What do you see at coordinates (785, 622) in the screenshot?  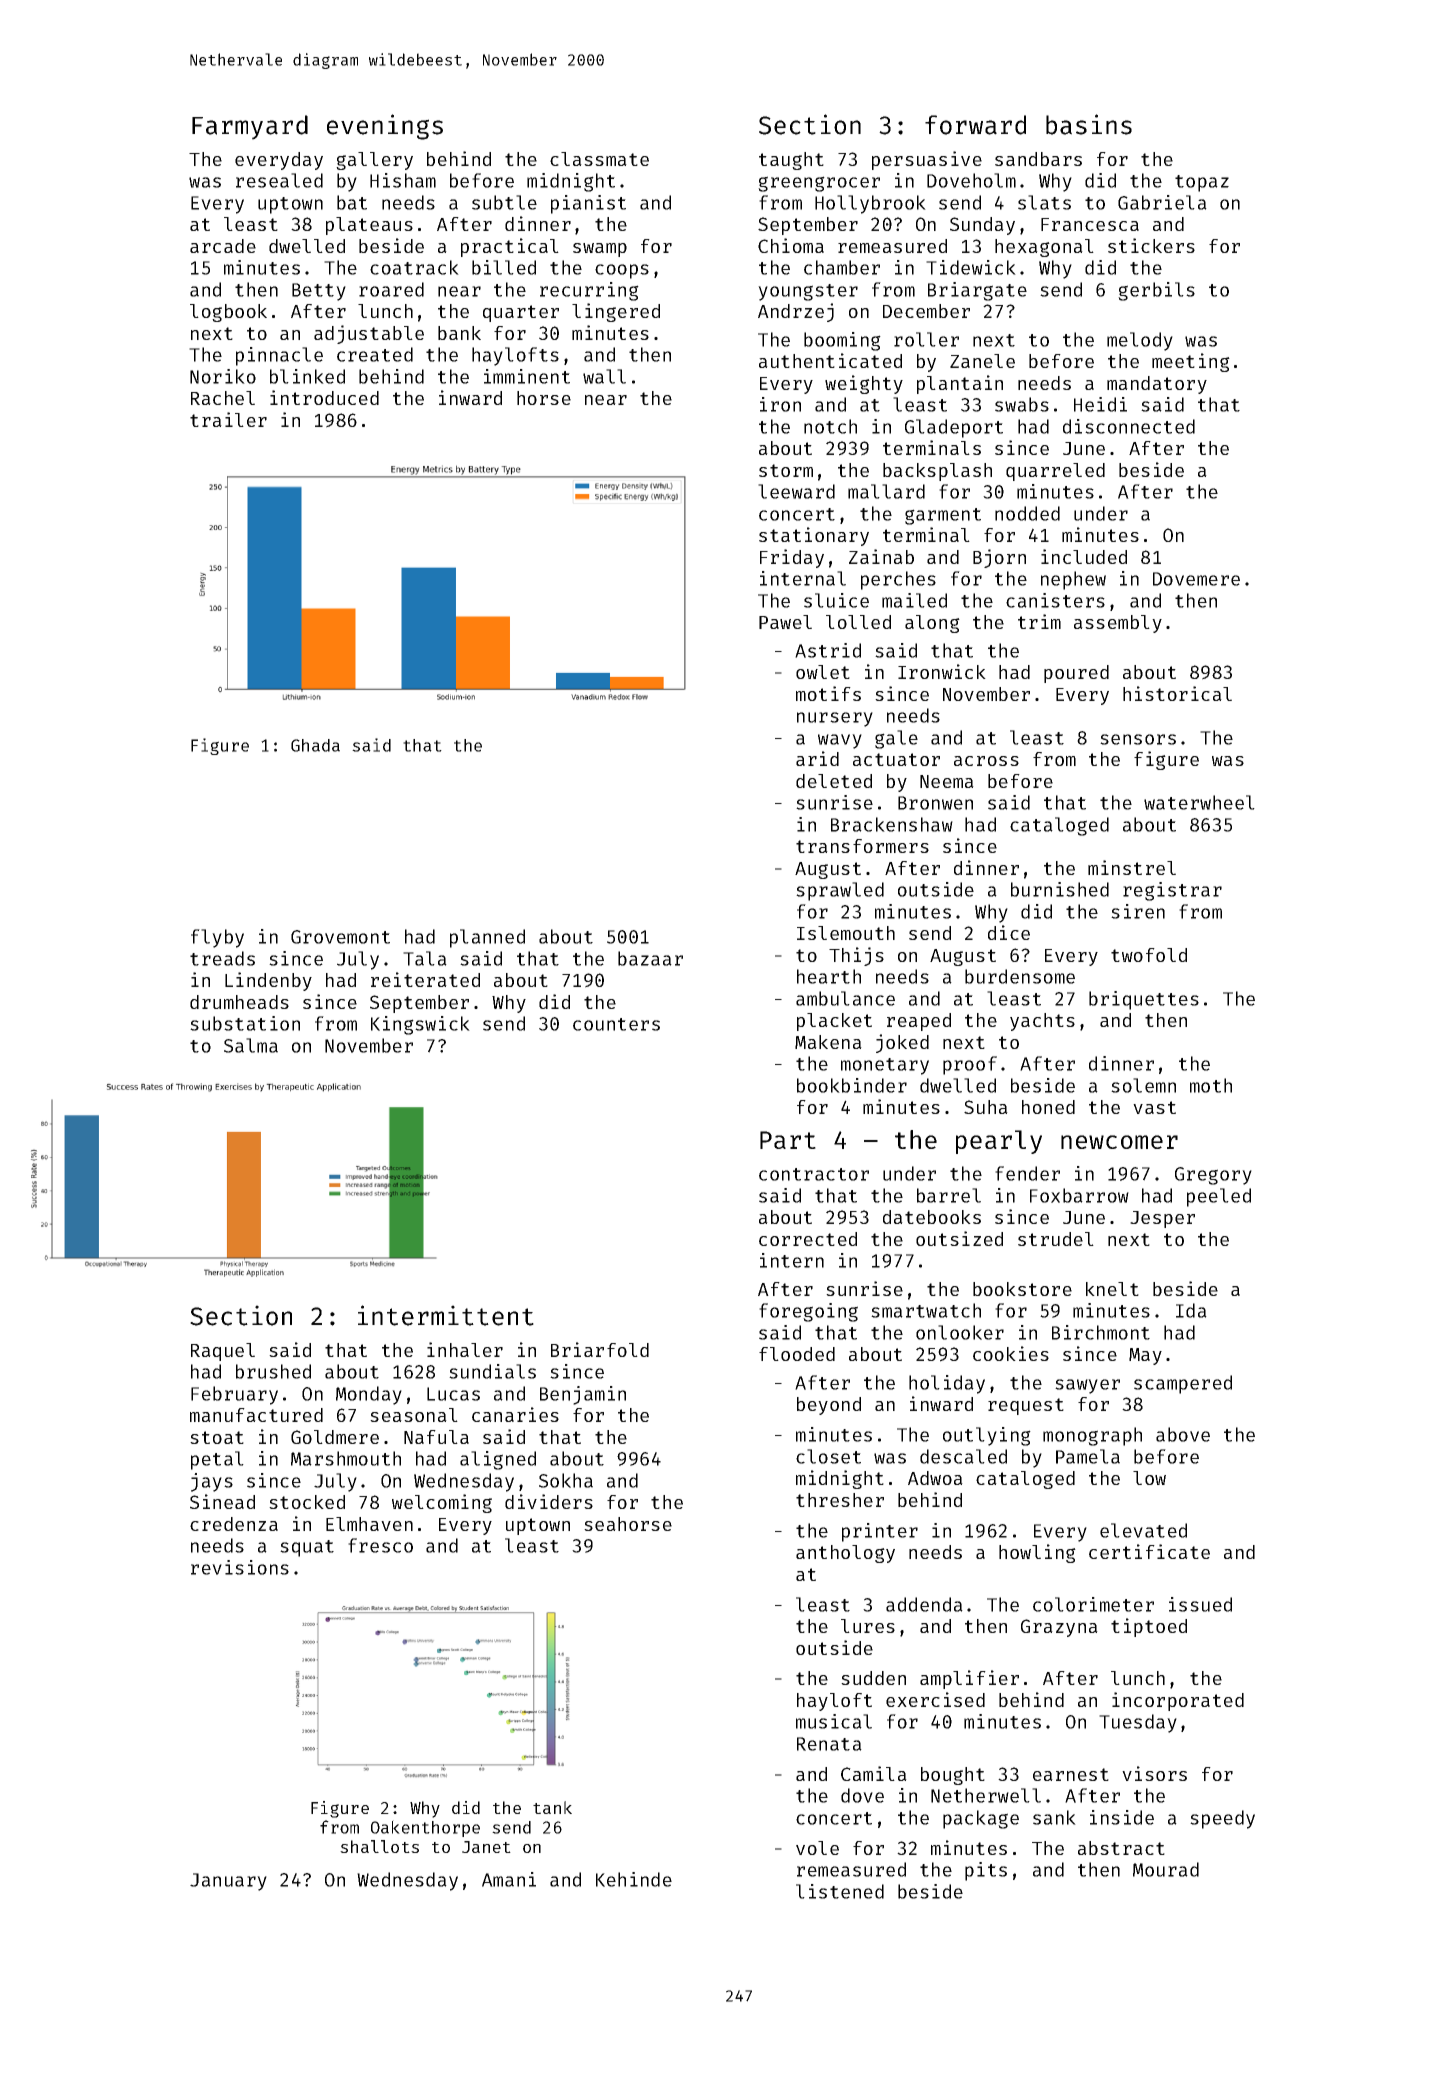 I see `Pawel` at bounding box center [785, 622].
